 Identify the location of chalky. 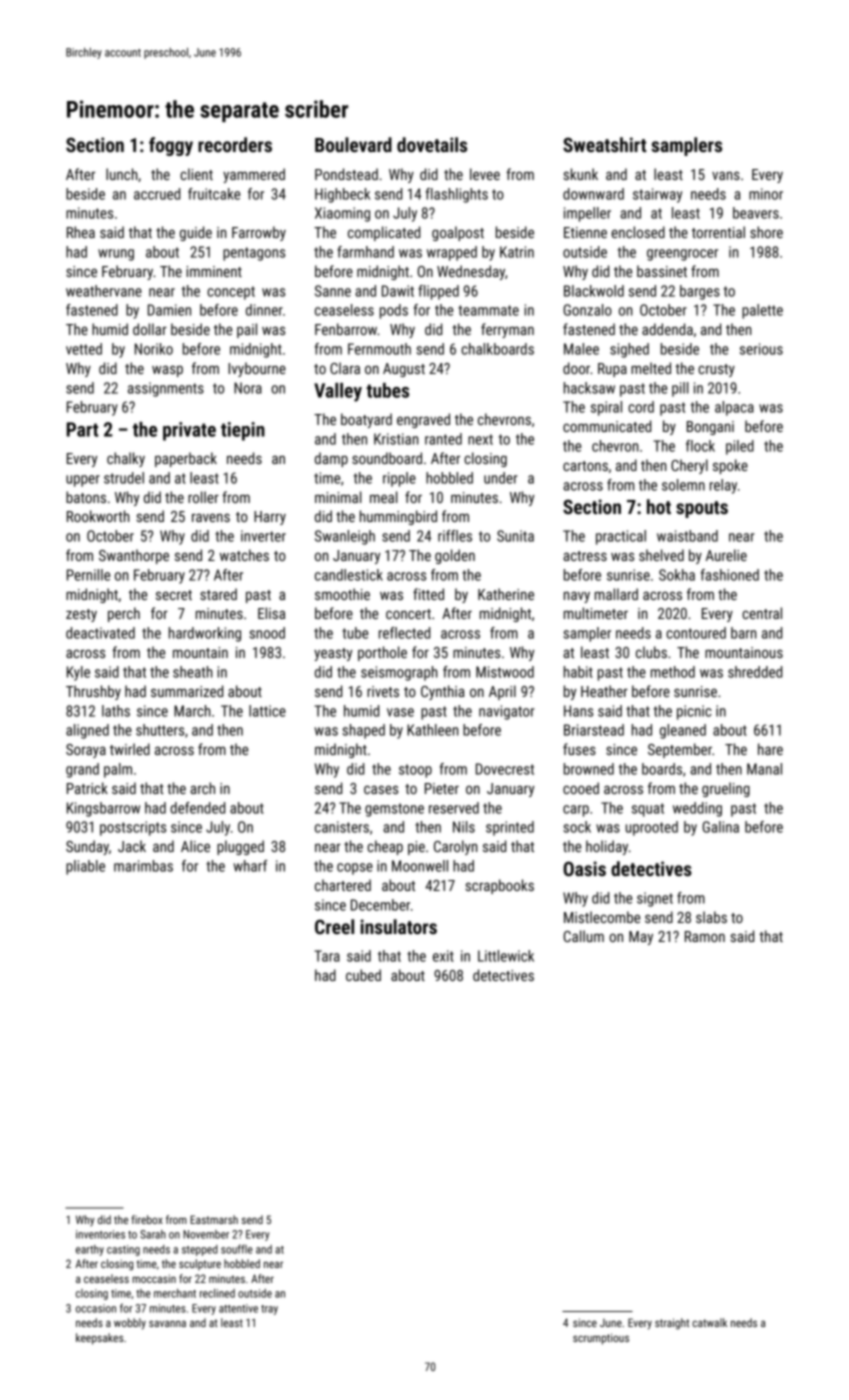
(126, 459).
